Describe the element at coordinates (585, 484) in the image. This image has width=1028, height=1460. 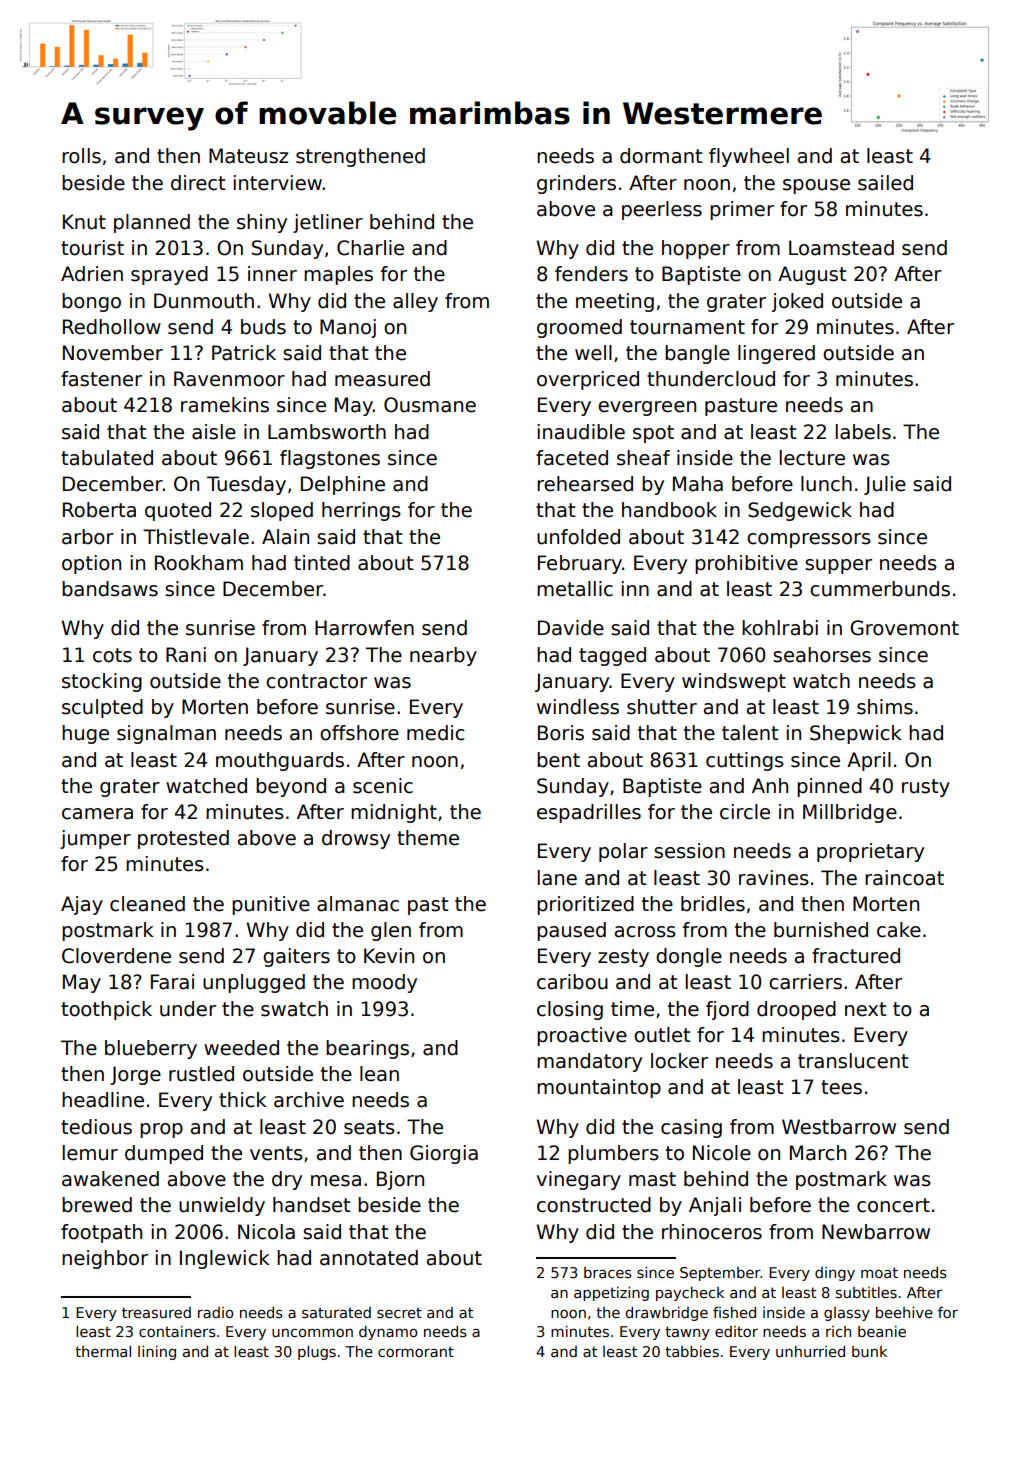
I see `rehearsed` at that location.
